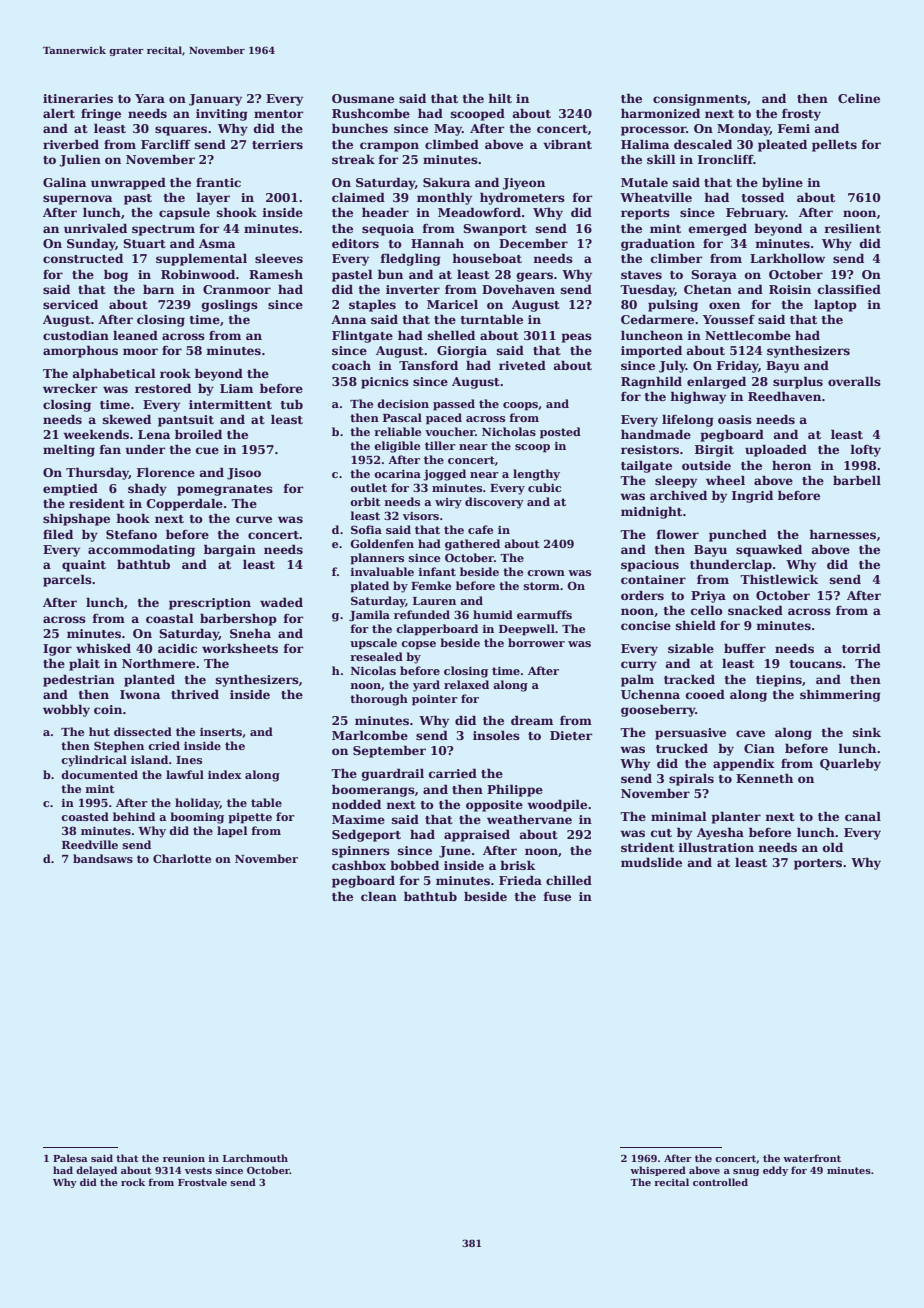 This image has width=924, height=1308. Describe the element at coordinates (182, 858) in the image. I see `Charlotte` at that location.
